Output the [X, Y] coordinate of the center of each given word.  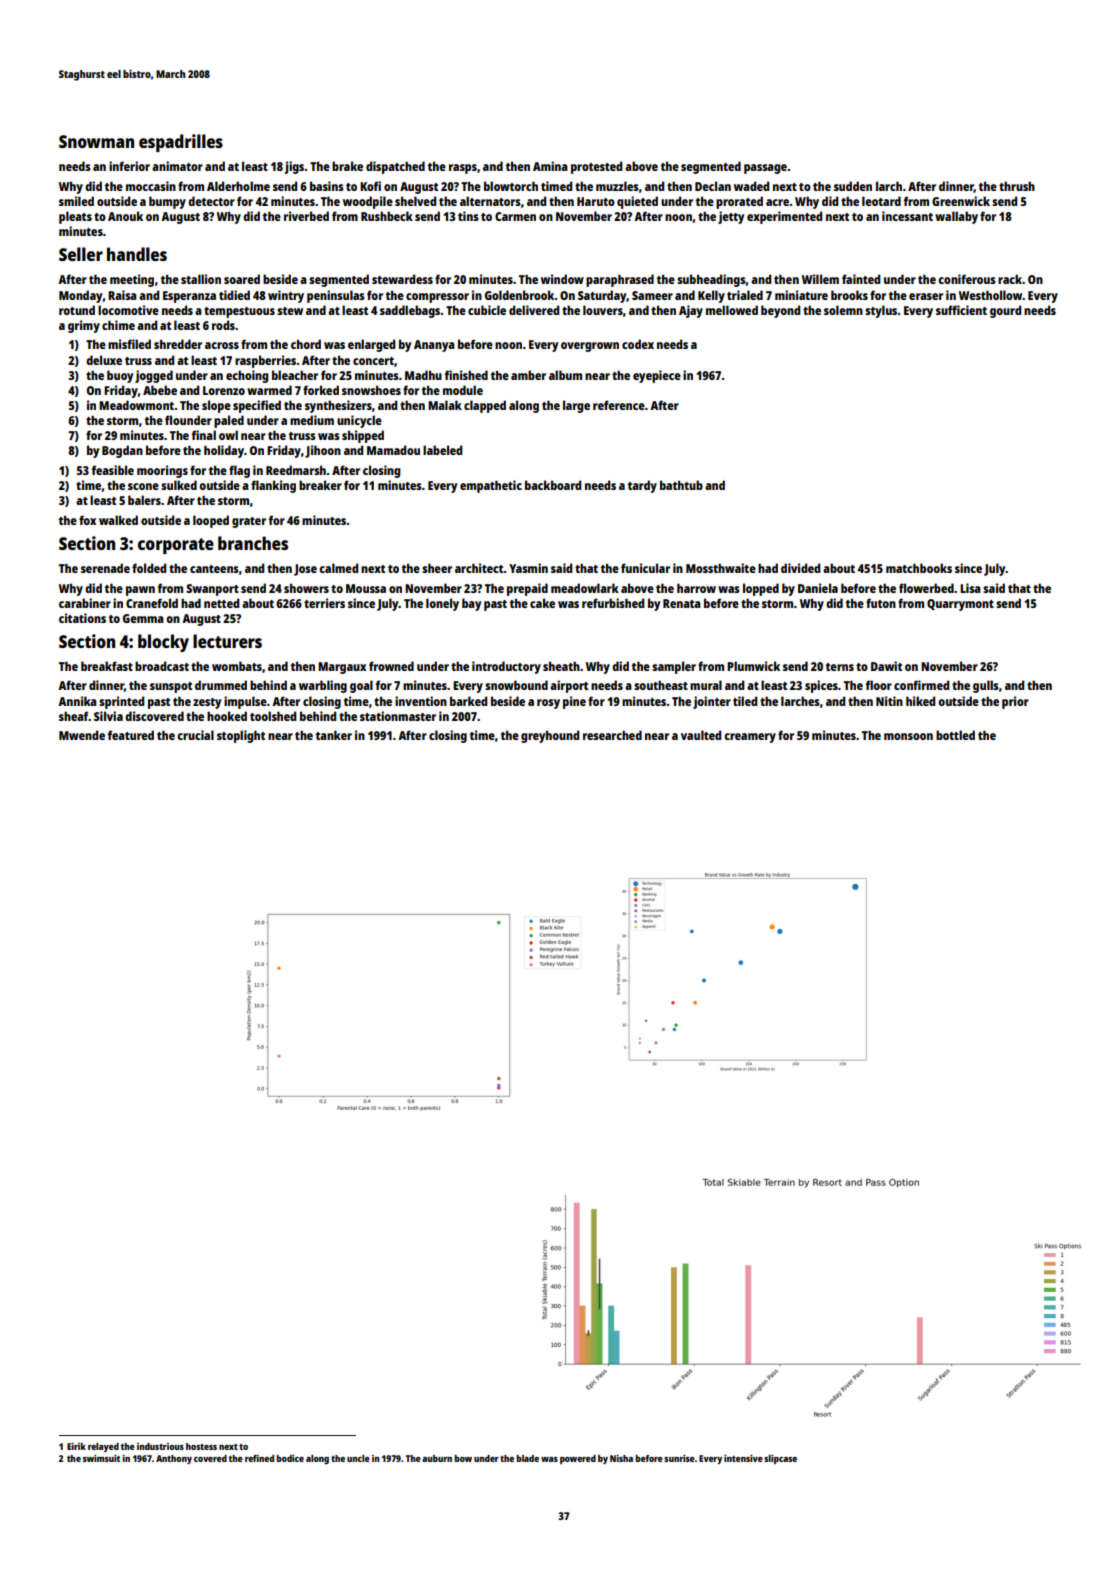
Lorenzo [224, 390]
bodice [290, 1458]
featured [130, 735]
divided [800, 568]
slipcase [780, 1459]
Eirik [76, 1446]
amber [528, 375]
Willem [820, 279]
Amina [550, 166]
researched [612, 735]
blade [528, 1458]
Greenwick [961, 201]
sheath [561, 666]
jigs [294, 167]
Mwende [82, 735]
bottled [955, 735]
